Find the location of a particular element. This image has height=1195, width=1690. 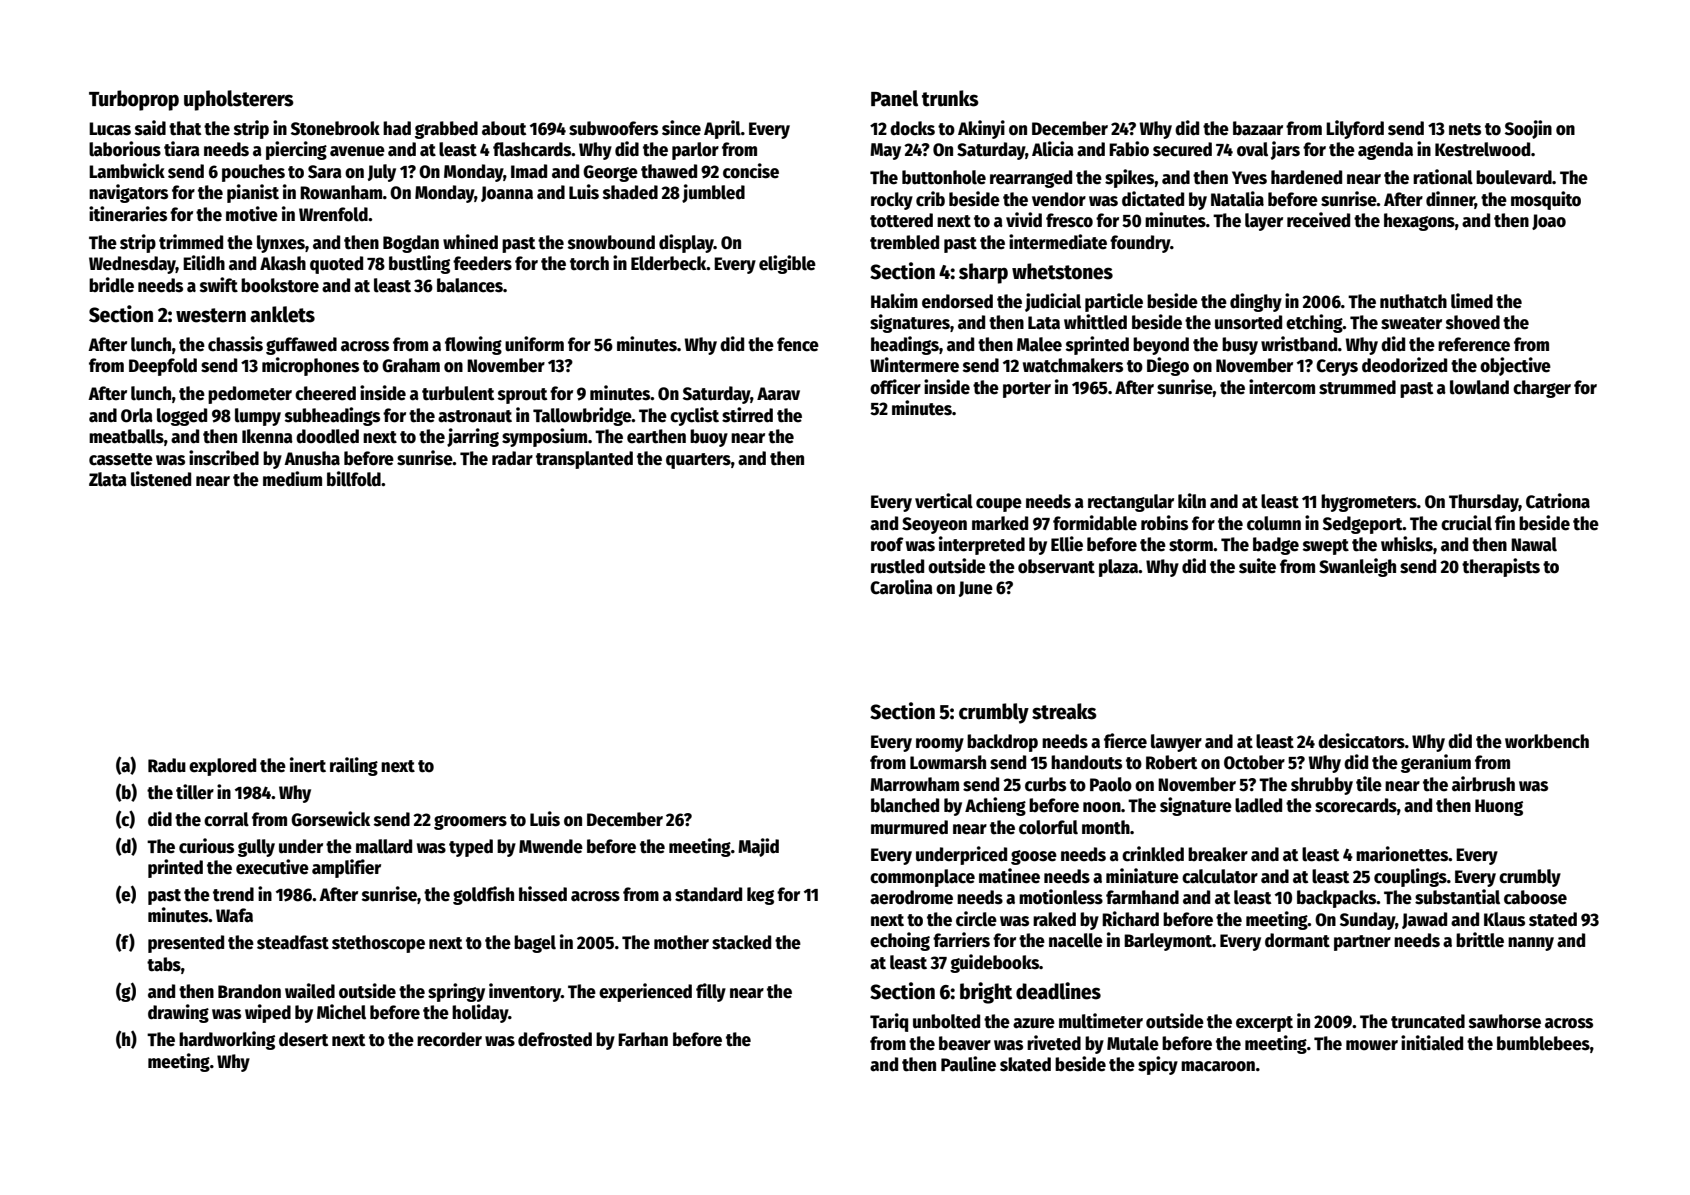

skated is located at coordinates (1025, 1064).
